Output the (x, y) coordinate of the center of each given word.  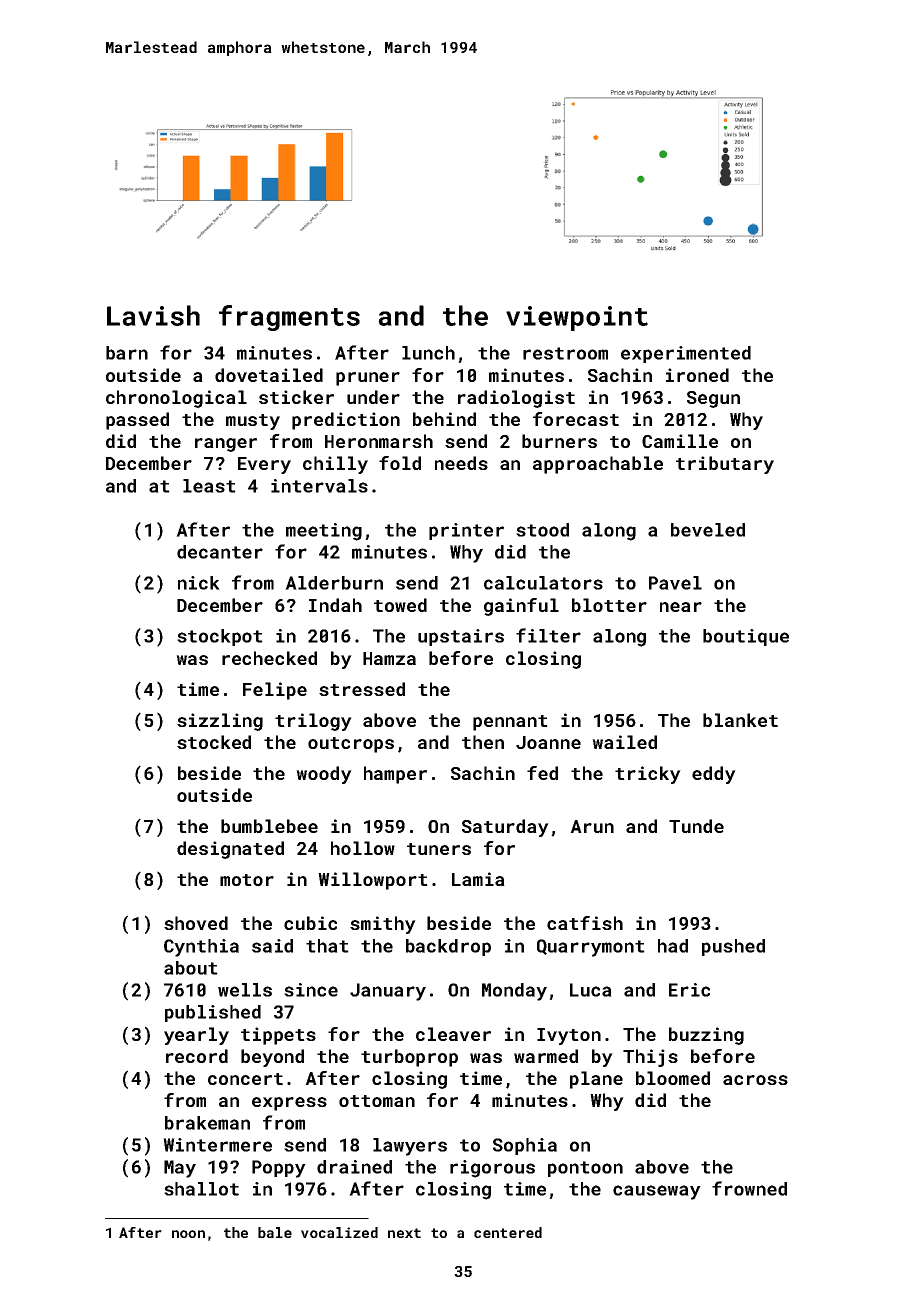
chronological (176, 399)
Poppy (279, 1169)
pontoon (585, 1169)
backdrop (448, 947)
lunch (428, 353)
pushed (733, 947)
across (755, 1080)
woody (324, 775)
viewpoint (577, 318)
